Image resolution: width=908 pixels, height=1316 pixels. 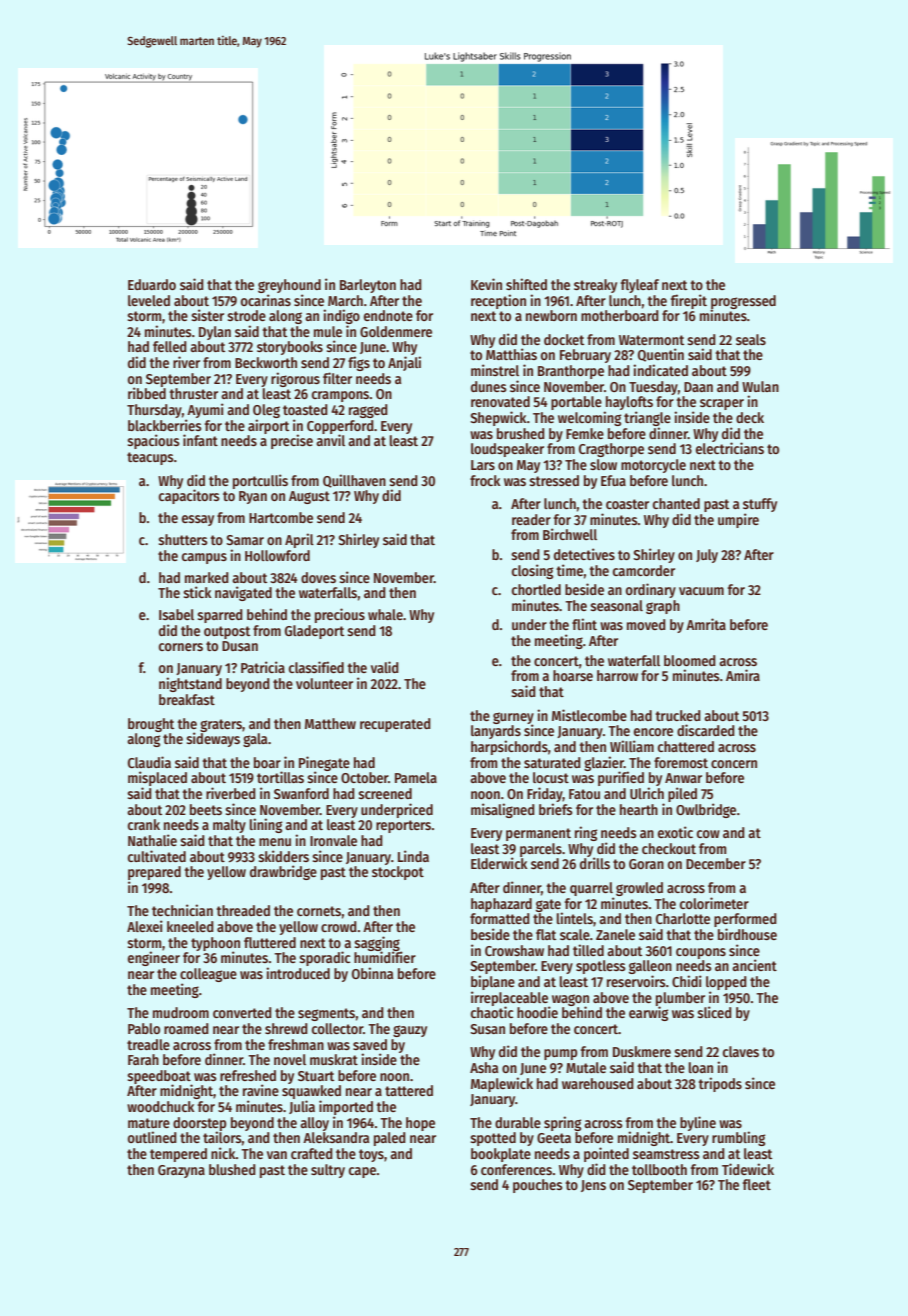 I want to click on seamstress, so click(x=666, y=1154).
